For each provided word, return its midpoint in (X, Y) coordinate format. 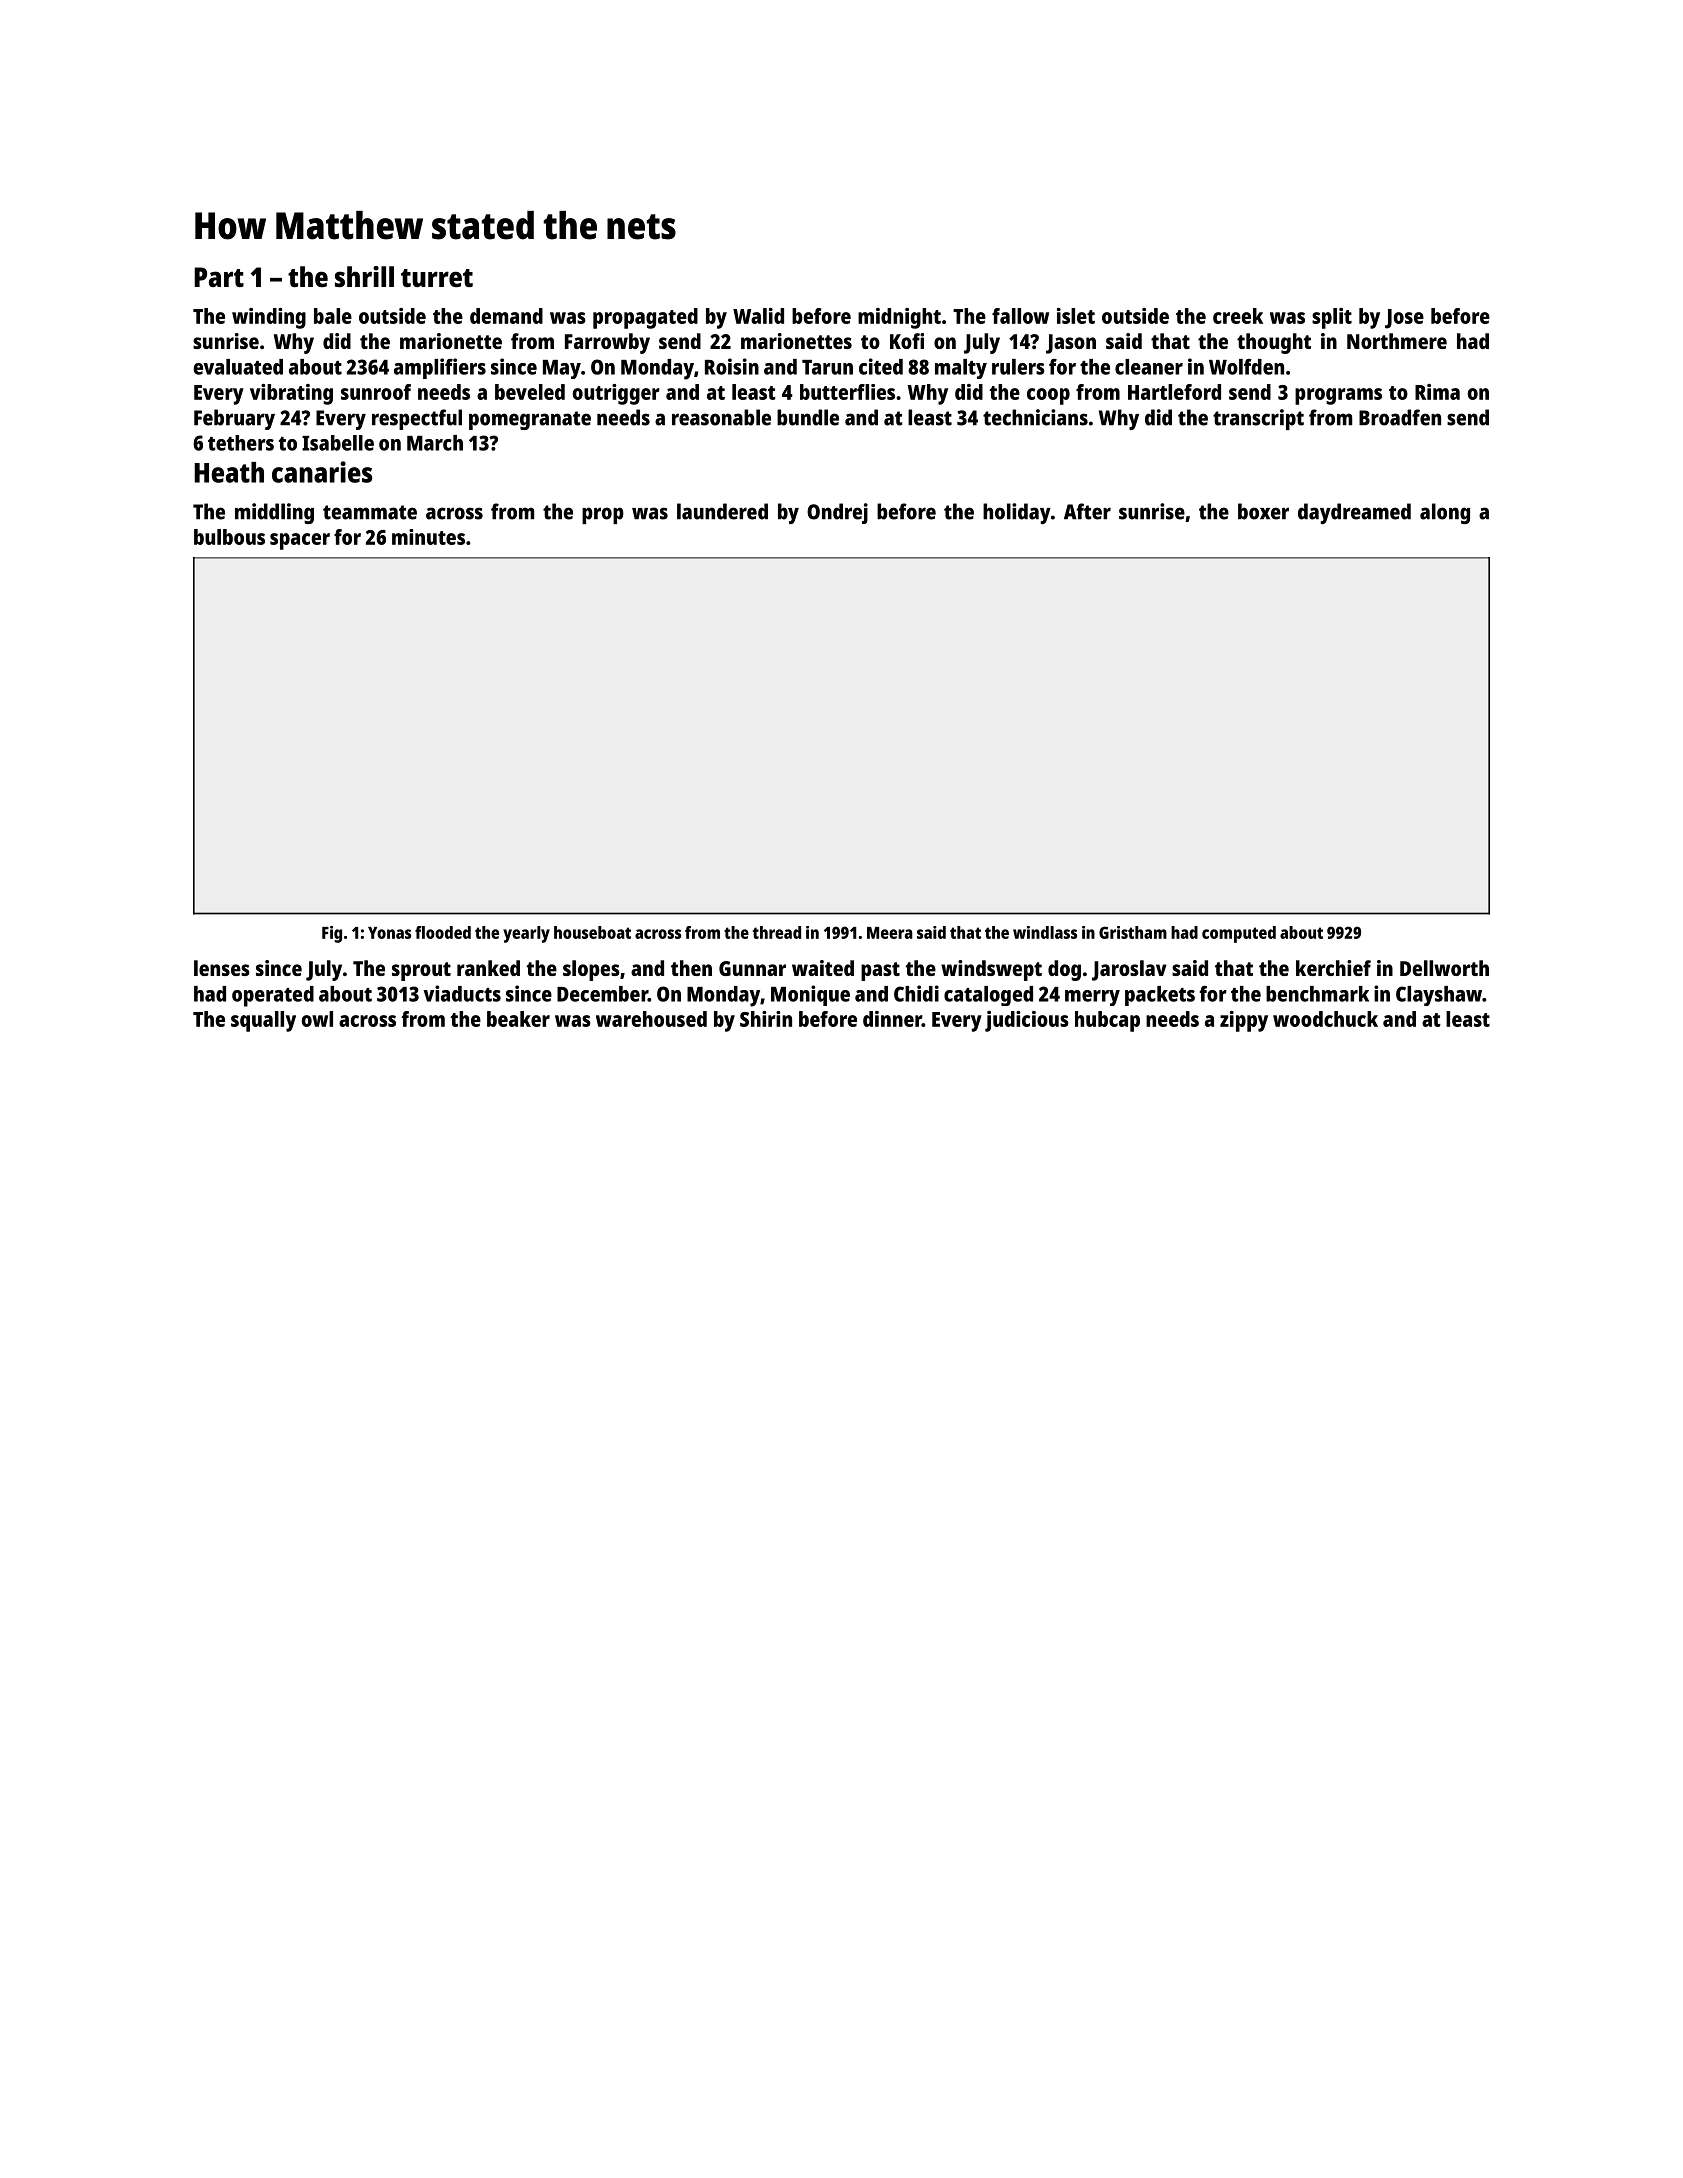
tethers (241, 443)
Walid (758, 316)
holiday (1017, 513)
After (1087, 511)
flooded (443, 932)
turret (437, 278)
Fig (332, 934)
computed (1239, 934)
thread (777, 932)
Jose (1404, 319)
